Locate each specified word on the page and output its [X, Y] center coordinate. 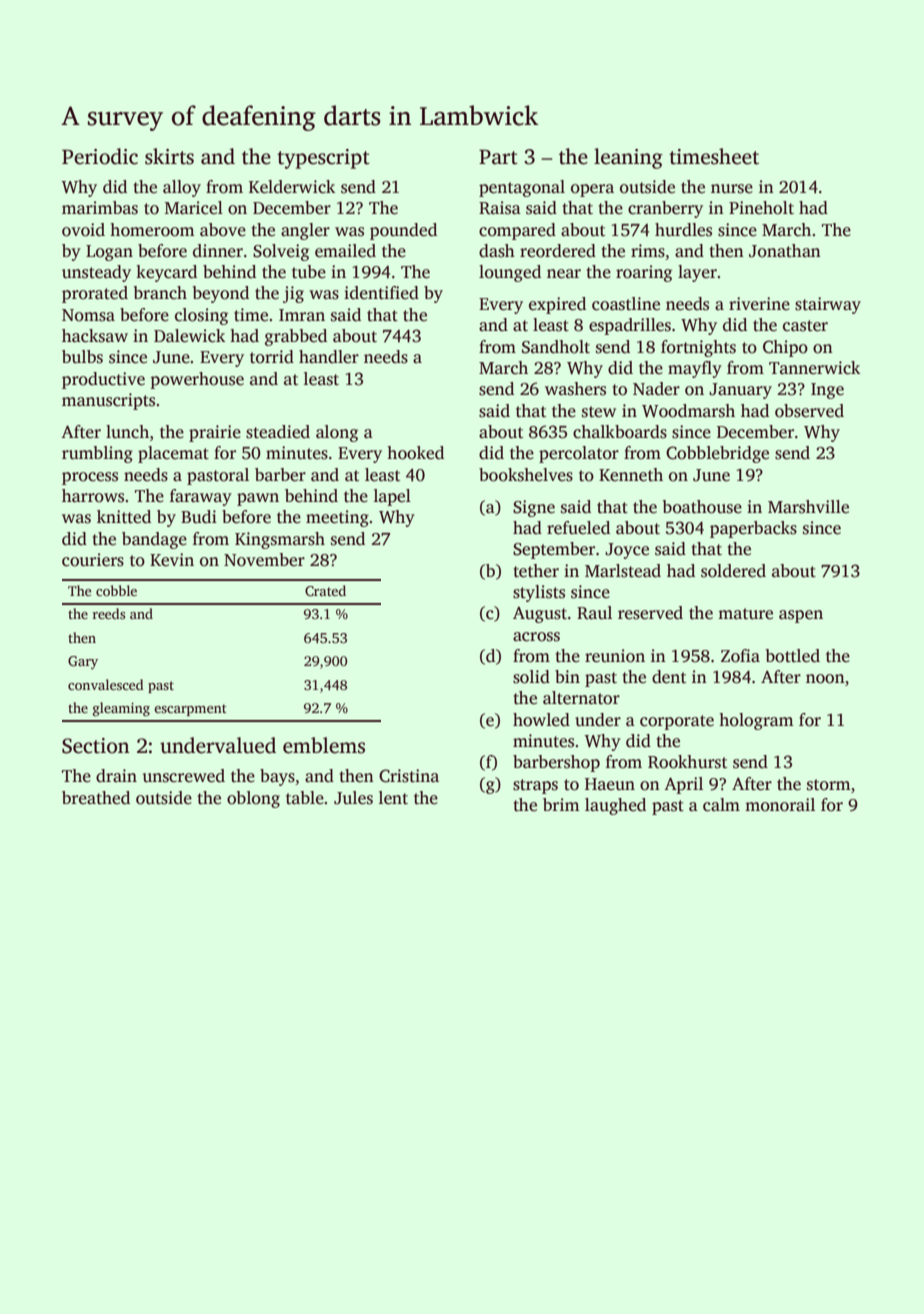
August [540, 615]
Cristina [409, 776]
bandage [154, 540]
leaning [628, 158]
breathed [96, 798]
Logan [109, 253]
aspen [801, 616]
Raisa [500, 208]
